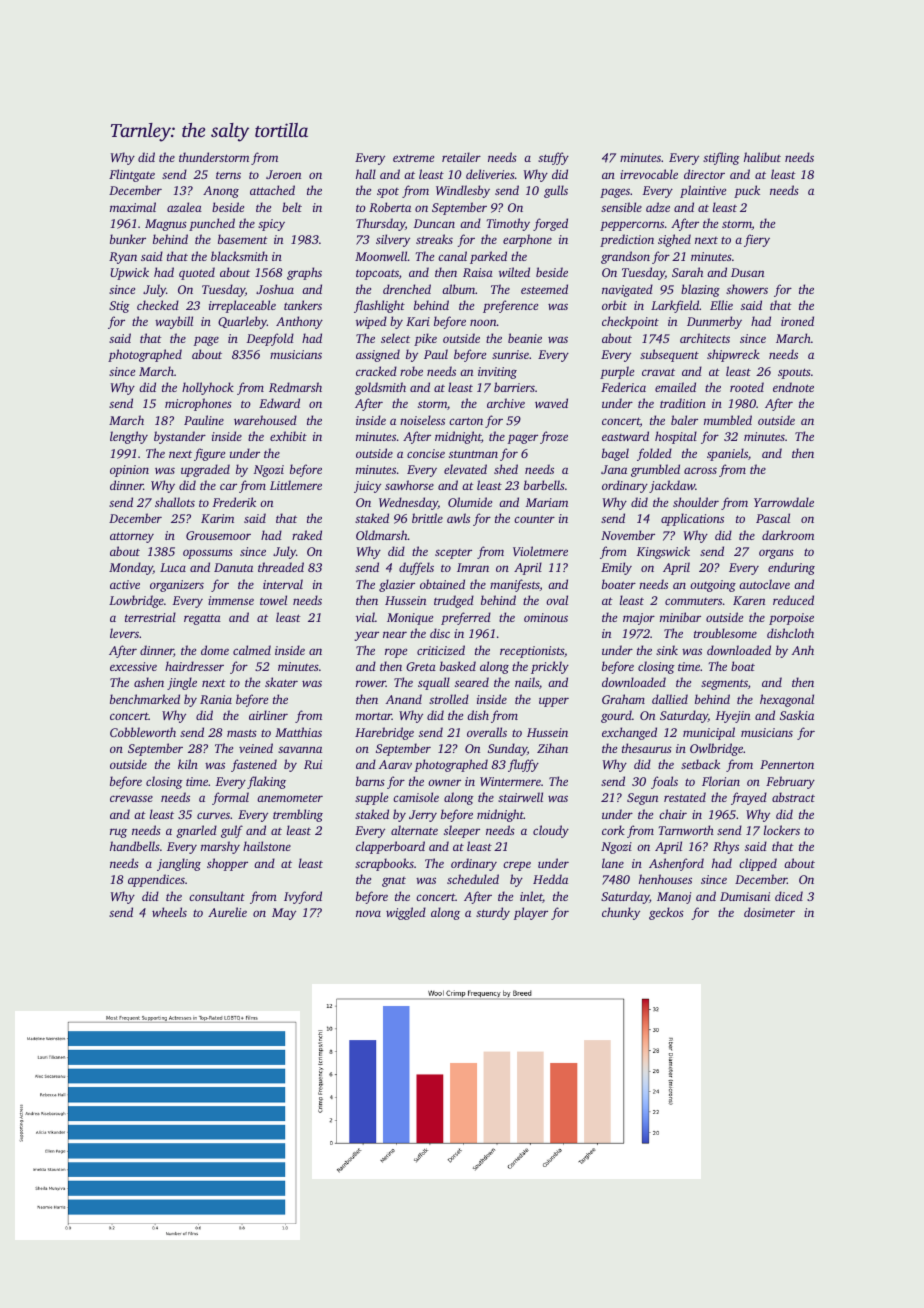 The height and width of the document is (1308, 924). I want to click on stuffy, so click(553, 158).
